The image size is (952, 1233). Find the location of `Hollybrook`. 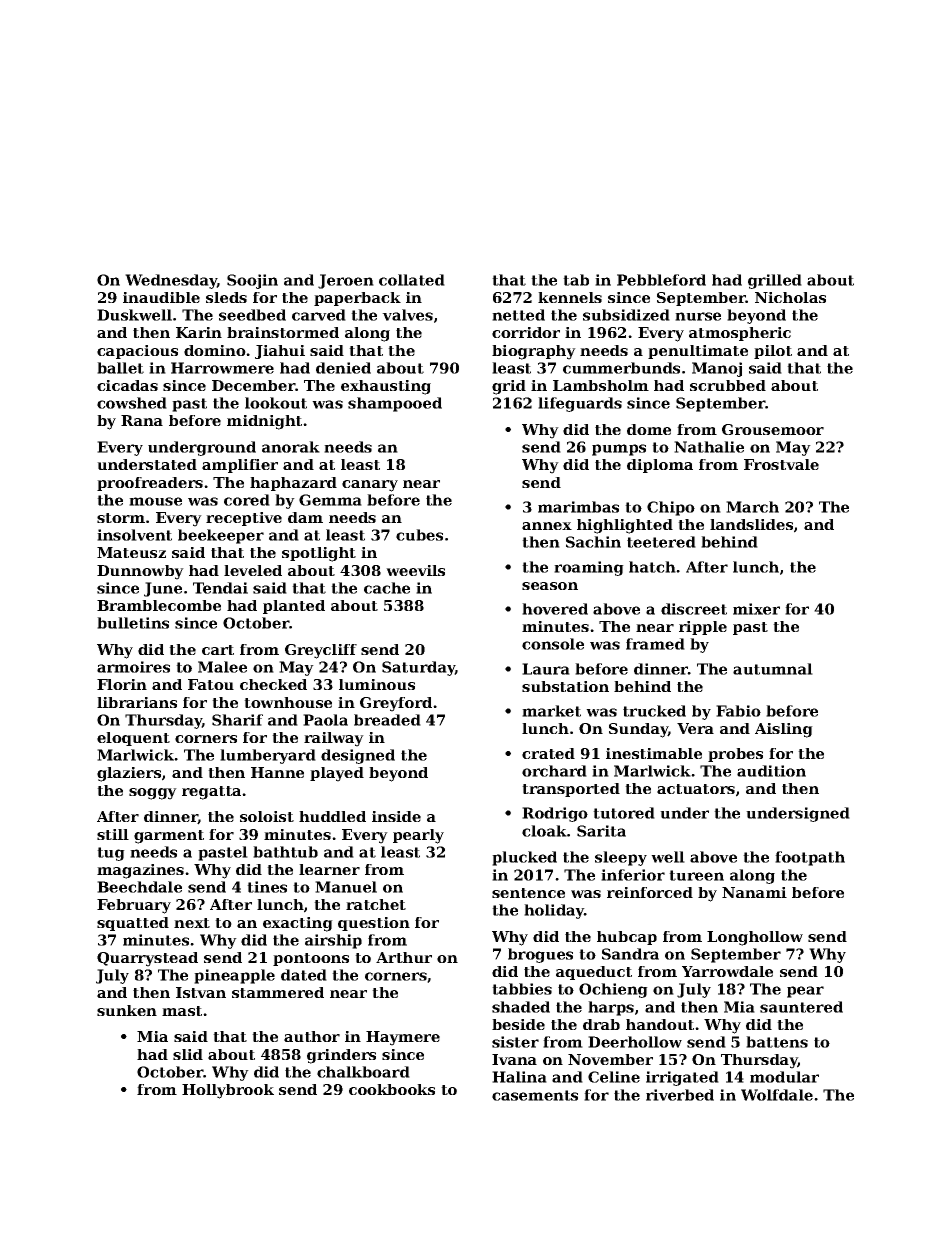

Hollybrook is located at coordinates (228, 1091).
